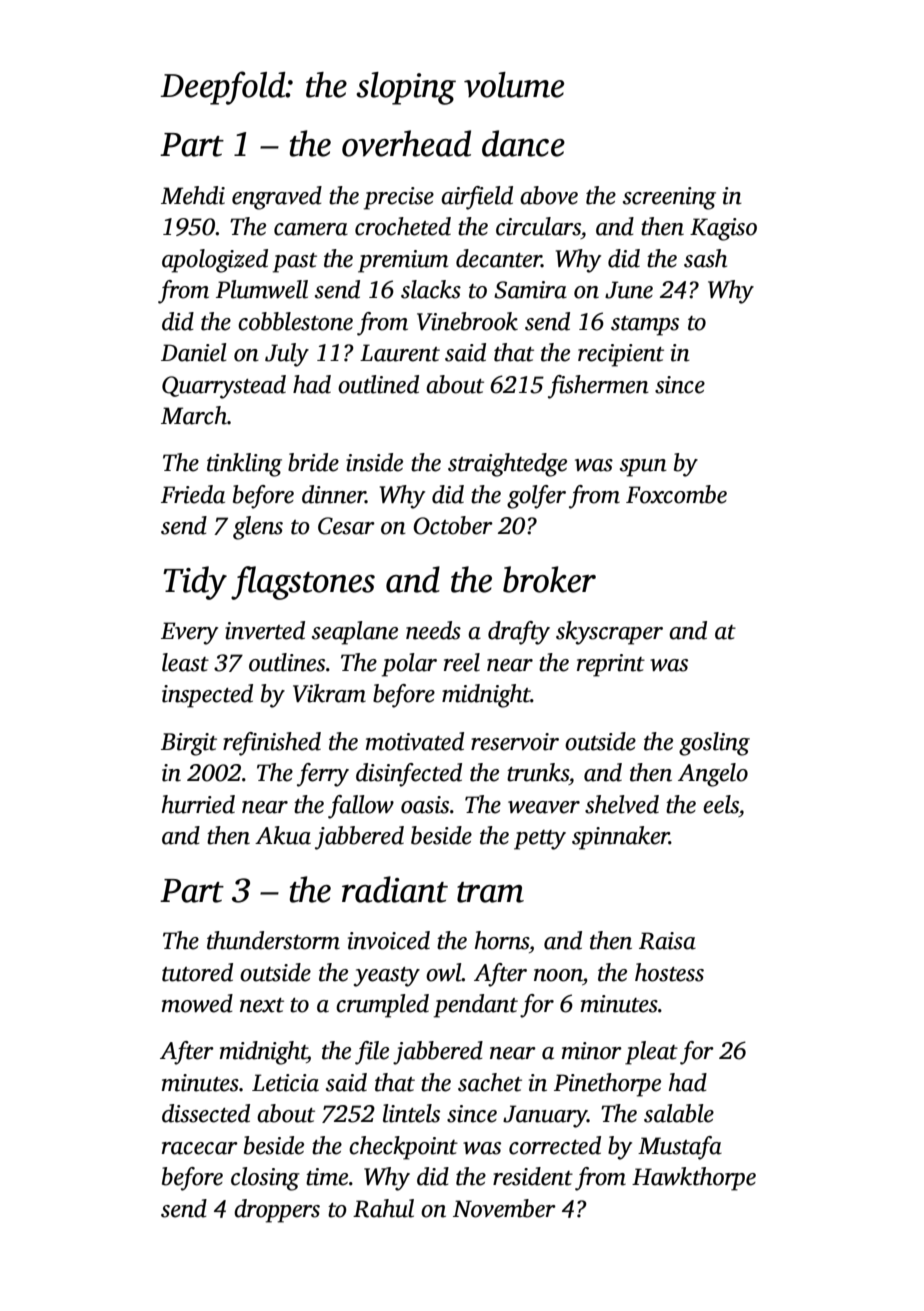 The width and height of the page is (924, 1311). Describe the element at coordinates (598, 387) in the page. I see `fishermen` at that location.
